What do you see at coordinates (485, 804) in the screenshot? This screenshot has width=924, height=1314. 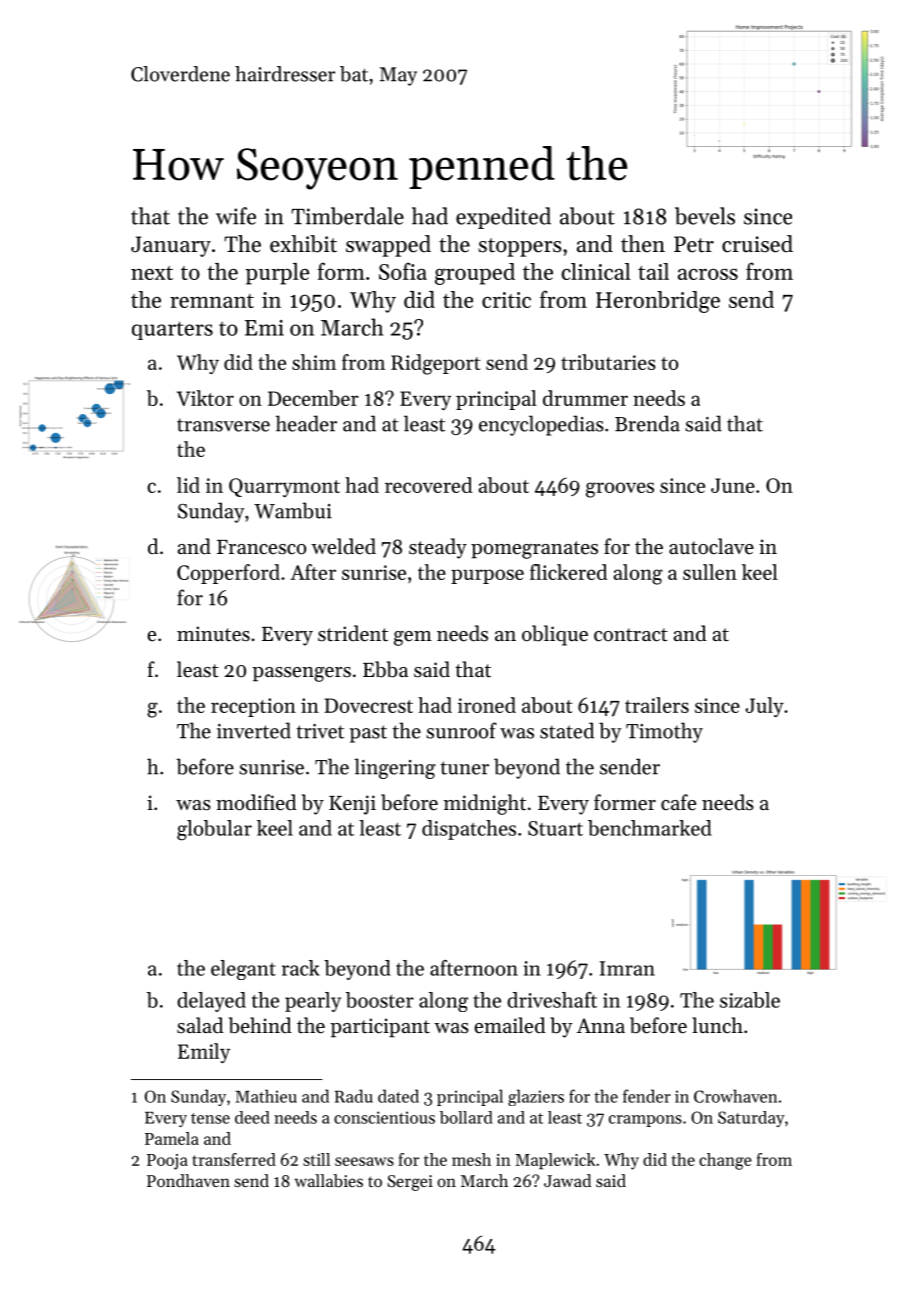 I see `midnight` at bounding box center [485, 804].
